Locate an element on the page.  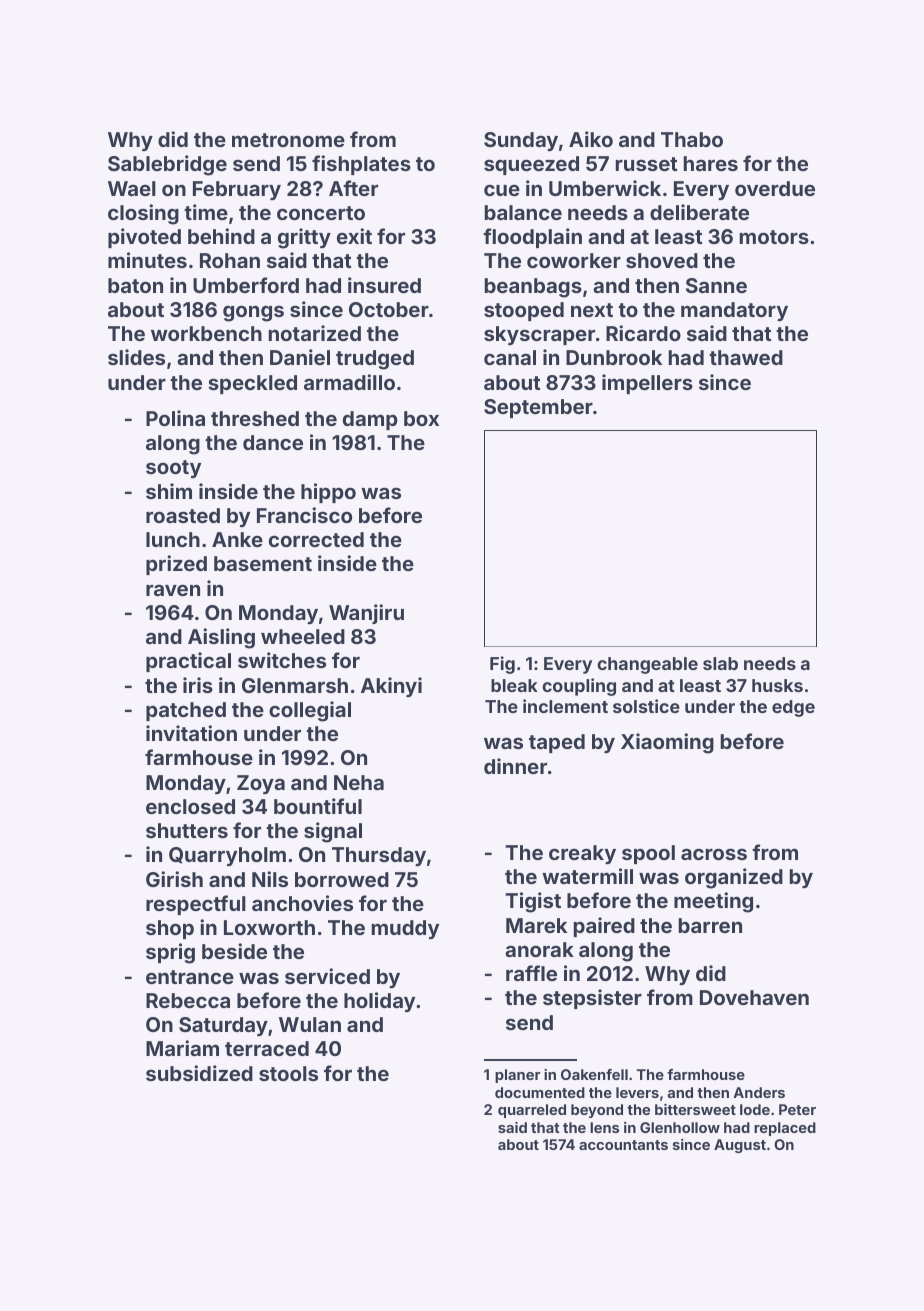
Thabo is located at coordinates (692, 139).
